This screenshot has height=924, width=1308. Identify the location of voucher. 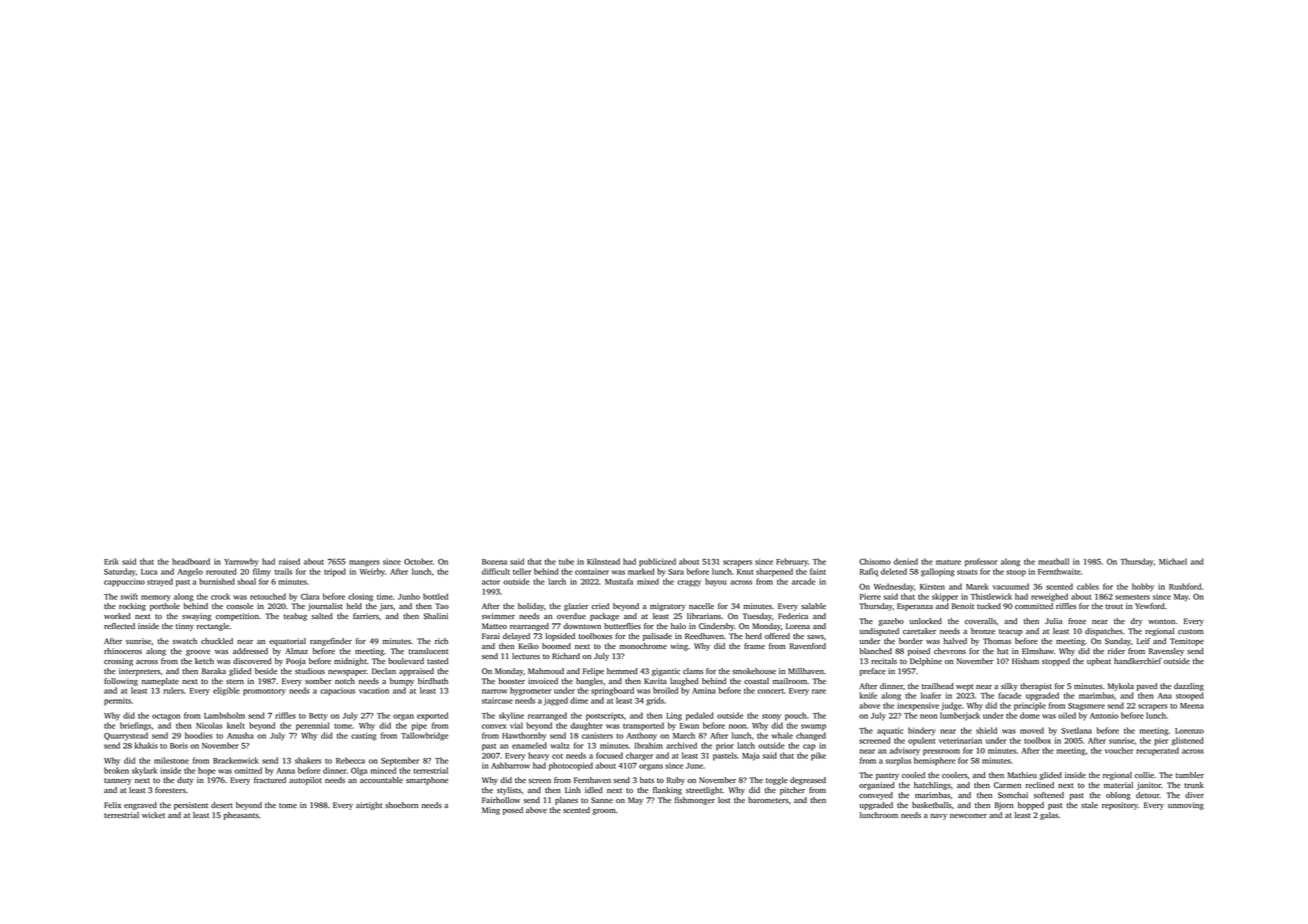
(1119, 750).
